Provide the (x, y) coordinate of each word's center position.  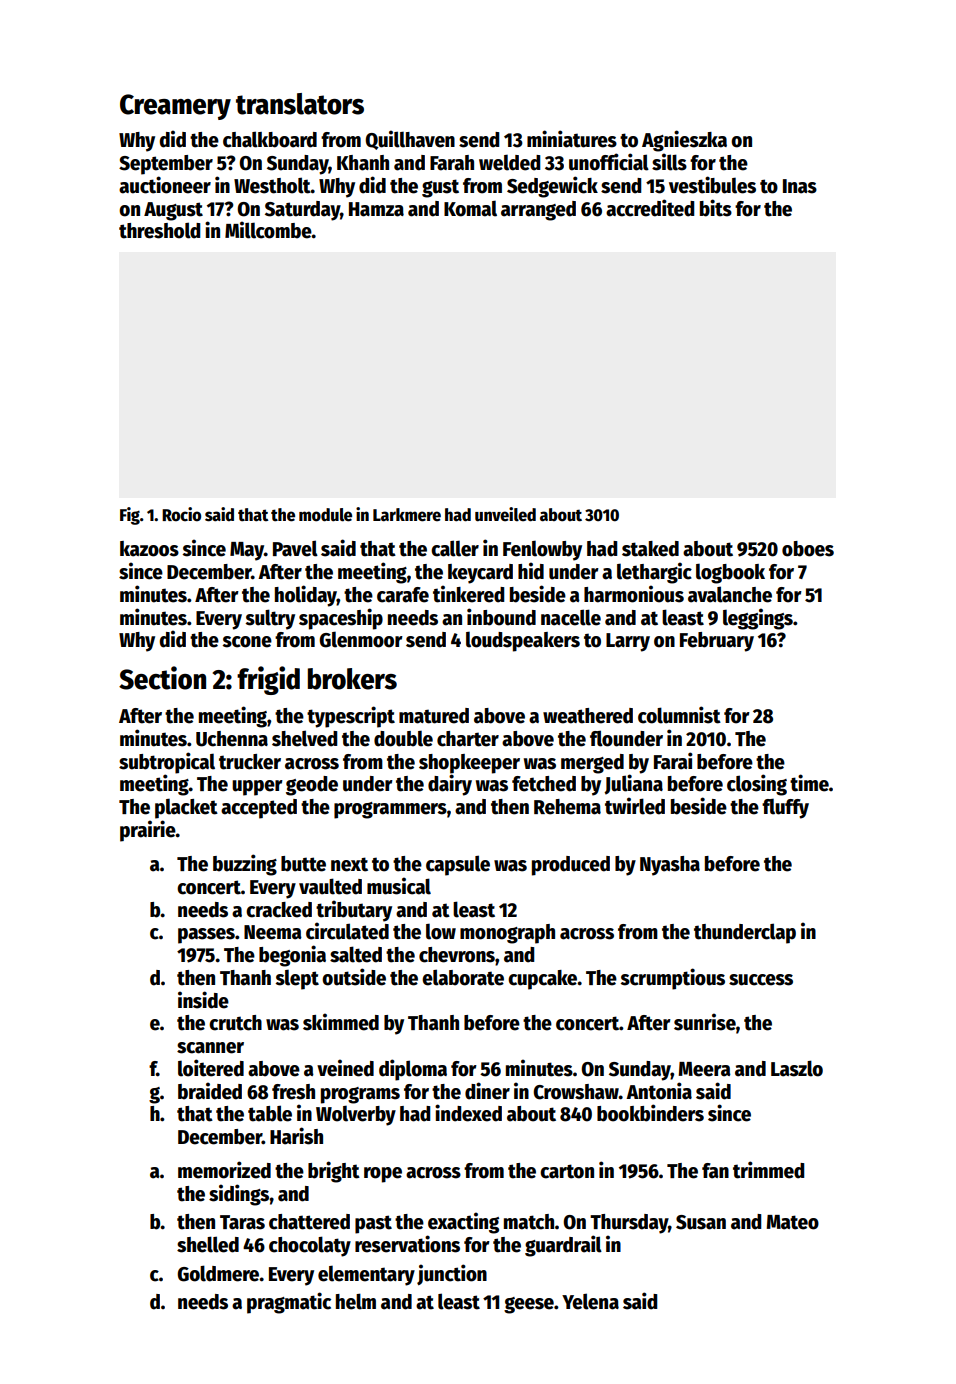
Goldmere (218, 1273)
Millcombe (268, 230)
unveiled (505, 514)
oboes (808, 549)
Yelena (590, 1301)
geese (529, 1305)
